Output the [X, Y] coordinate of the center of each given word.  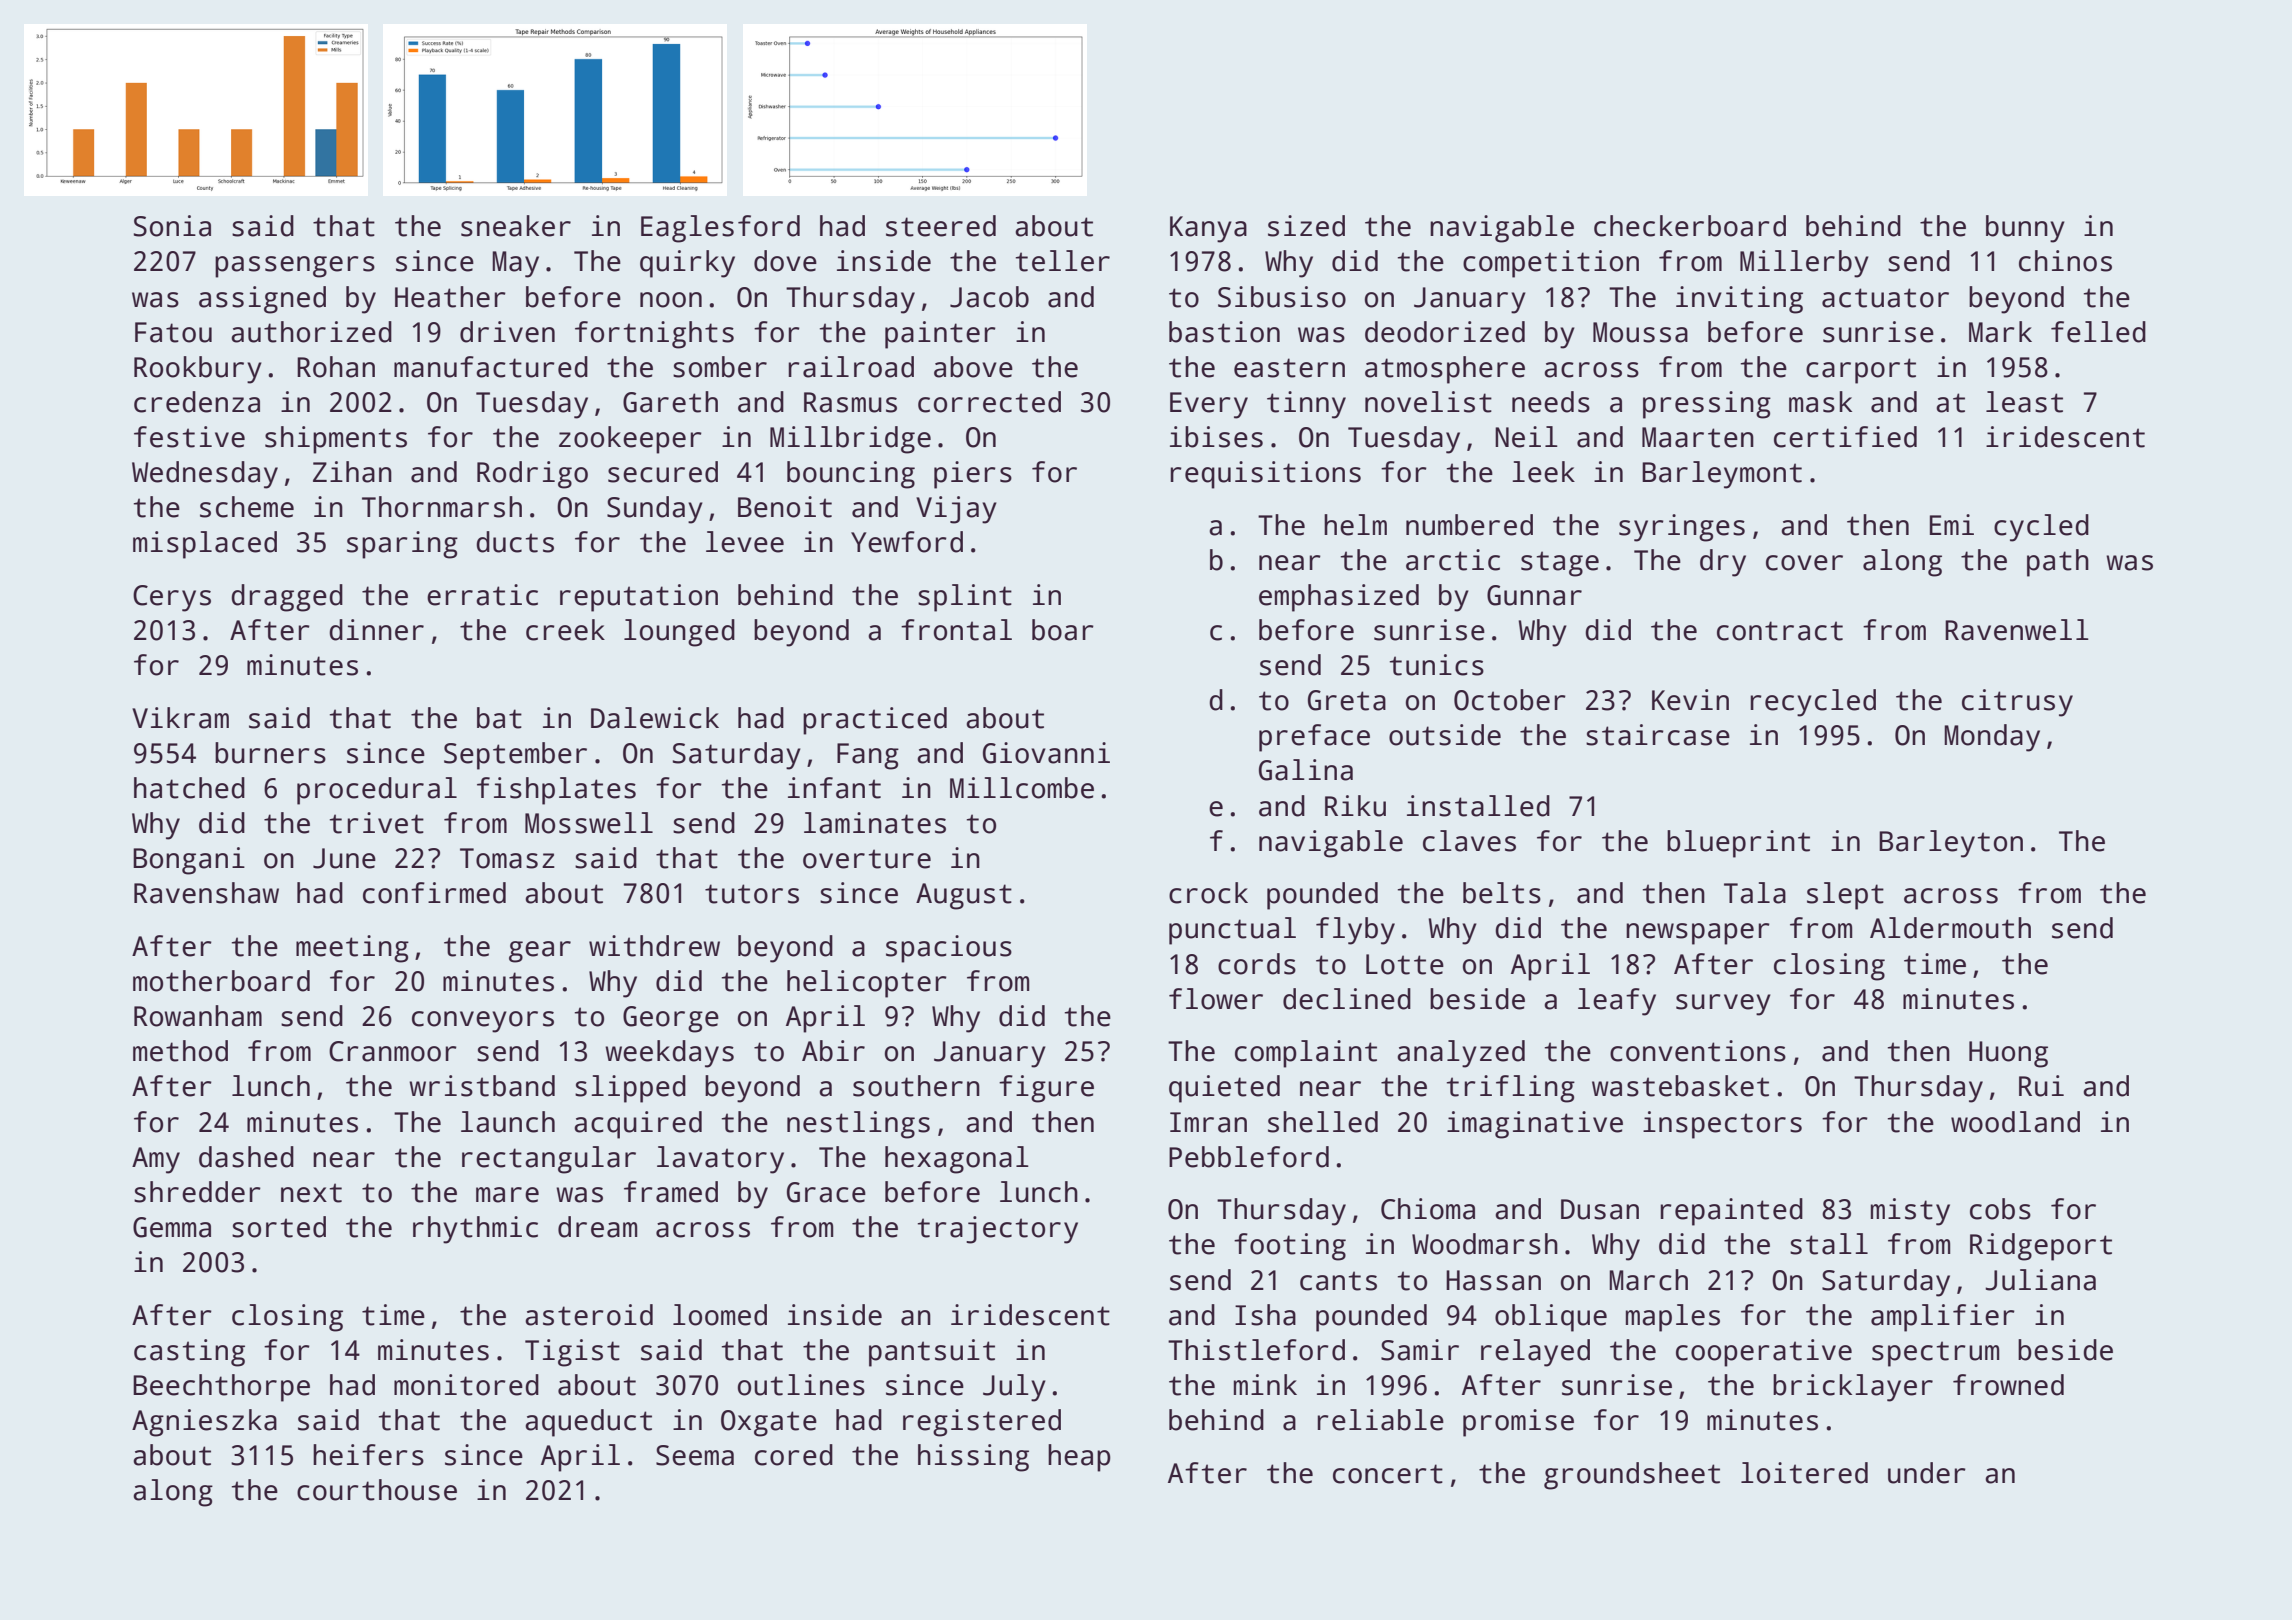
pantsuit [932, 1353]
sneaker [516, 226]
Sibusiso [1282, 297]
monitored [466, 1385]
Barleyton [1951, 844]
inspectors [1722, 1125]
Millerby [1804, 264]
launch [508, 1122]
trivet [377, 823]
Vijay [956, 510]
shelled [1323, 1122]
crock [1208, 893]
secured [663, 472]
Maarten [1698, 437]
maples [1673, 1318]
